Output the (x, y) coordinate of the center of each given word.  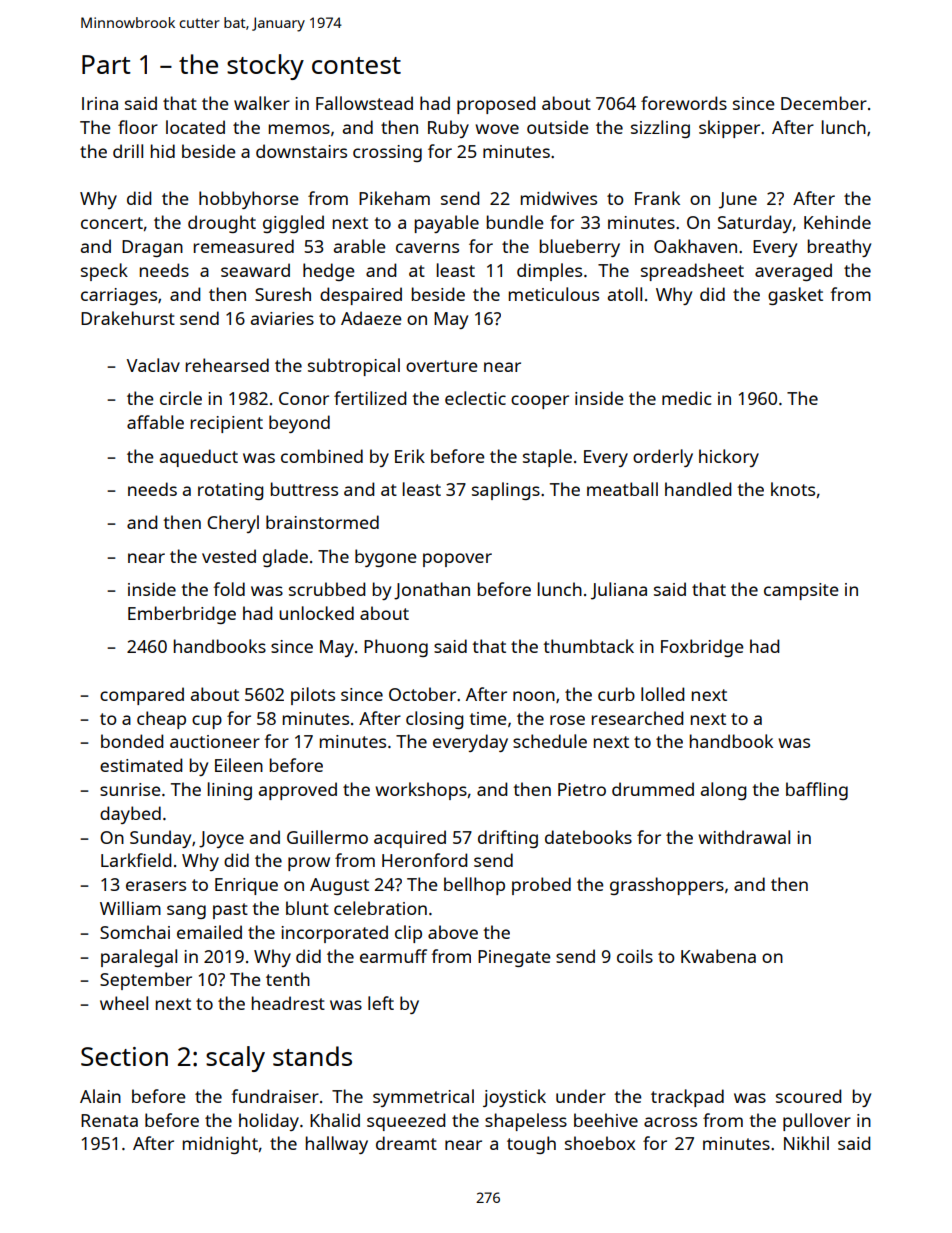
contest (356, 65)
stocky (265, 67)
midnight (220, 1145)
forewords (684, 103)
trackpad (687, 1098)
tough (531, 1145)
